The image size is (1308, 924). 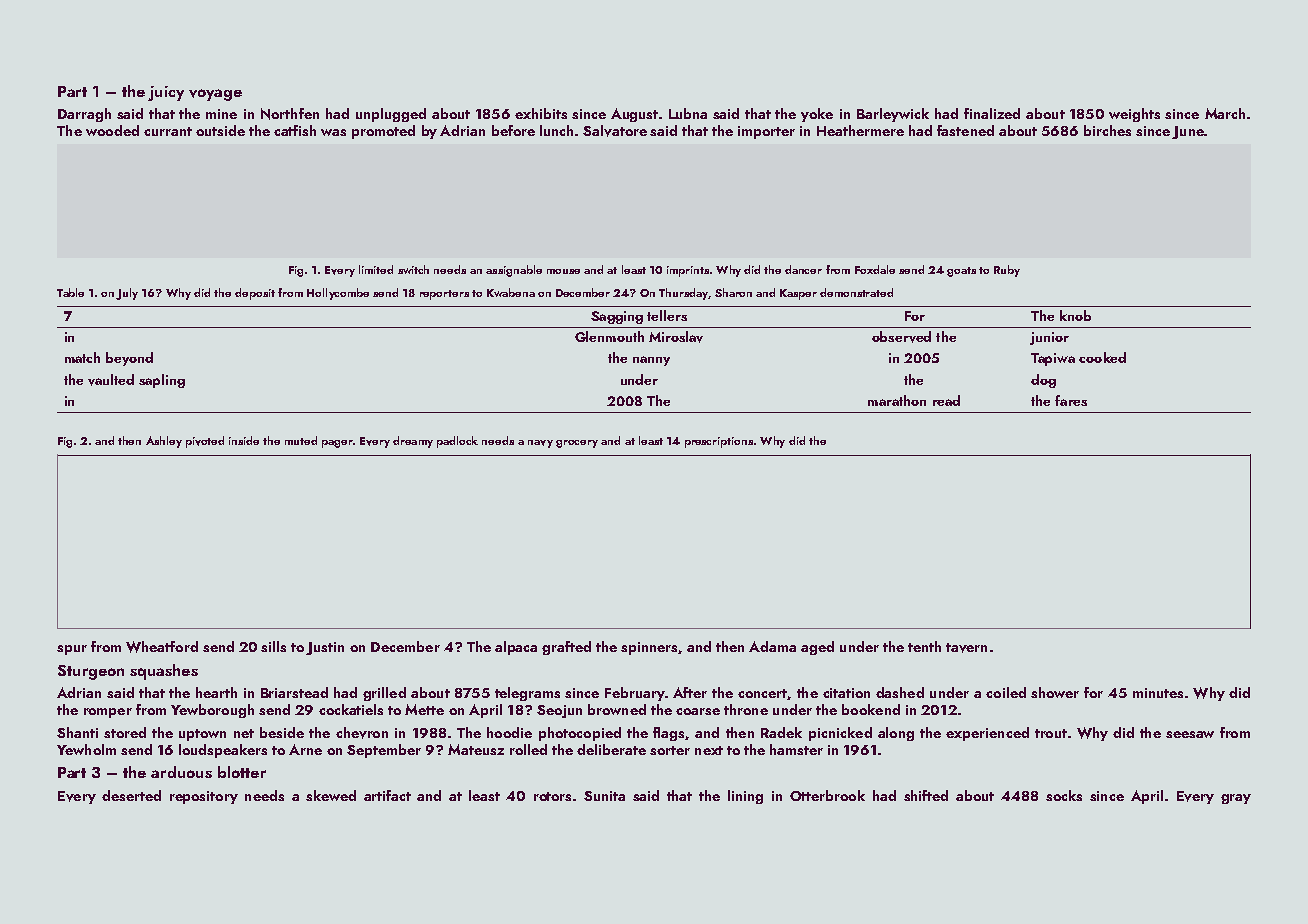 What do you see at coordinates (651, 361) in the document?
I see `nanny` at bounding box center [651, 361].
